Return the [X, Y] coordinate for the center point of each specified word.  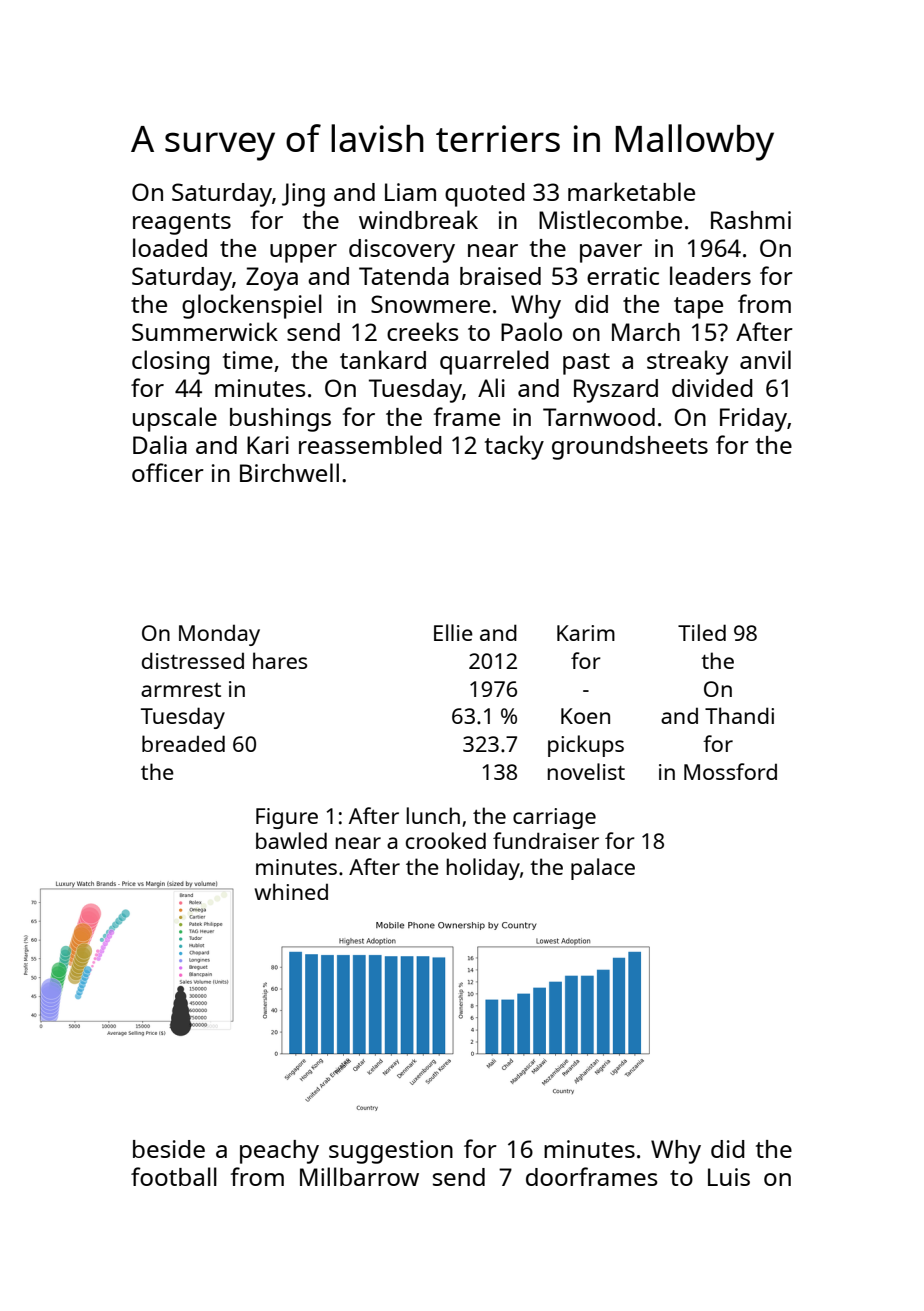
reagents [182, 224]
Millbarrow [359, 1176]
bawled [291, 840]
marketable [631, 191]
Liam [410, 192]
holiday [483, 869]
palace [603, 869]
